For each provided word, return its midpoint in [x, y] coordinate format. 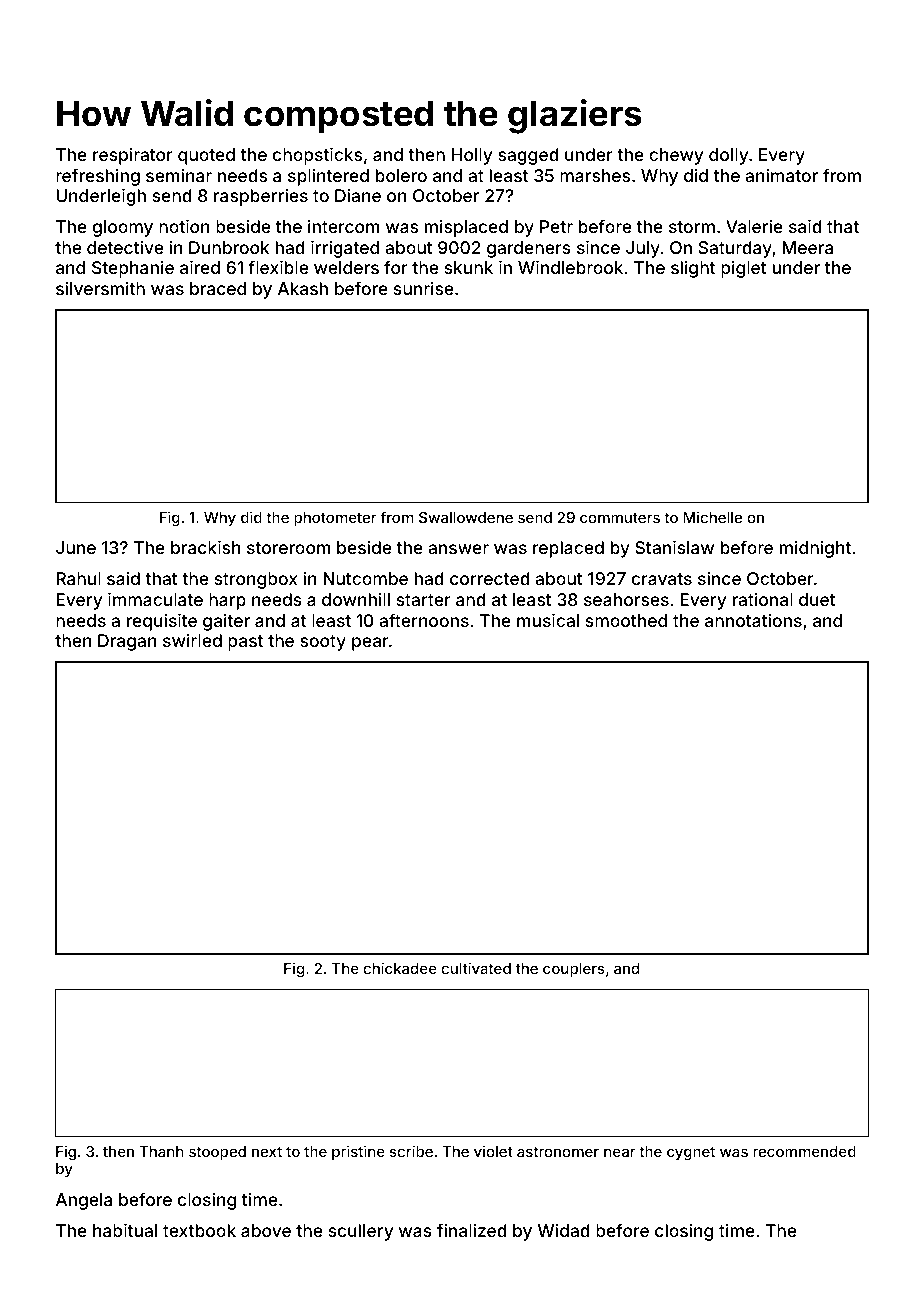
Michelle [712, 517]
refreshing [98, 177]
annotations [753, 620]
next [267, 1152]
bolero [401, 175]
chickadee [400, 968]
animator [781, 175]
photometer [335, 519]
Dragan [127, 642]
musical [548, 620]
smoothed [626, 620]
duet [817, 599]
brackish [206, 547]
